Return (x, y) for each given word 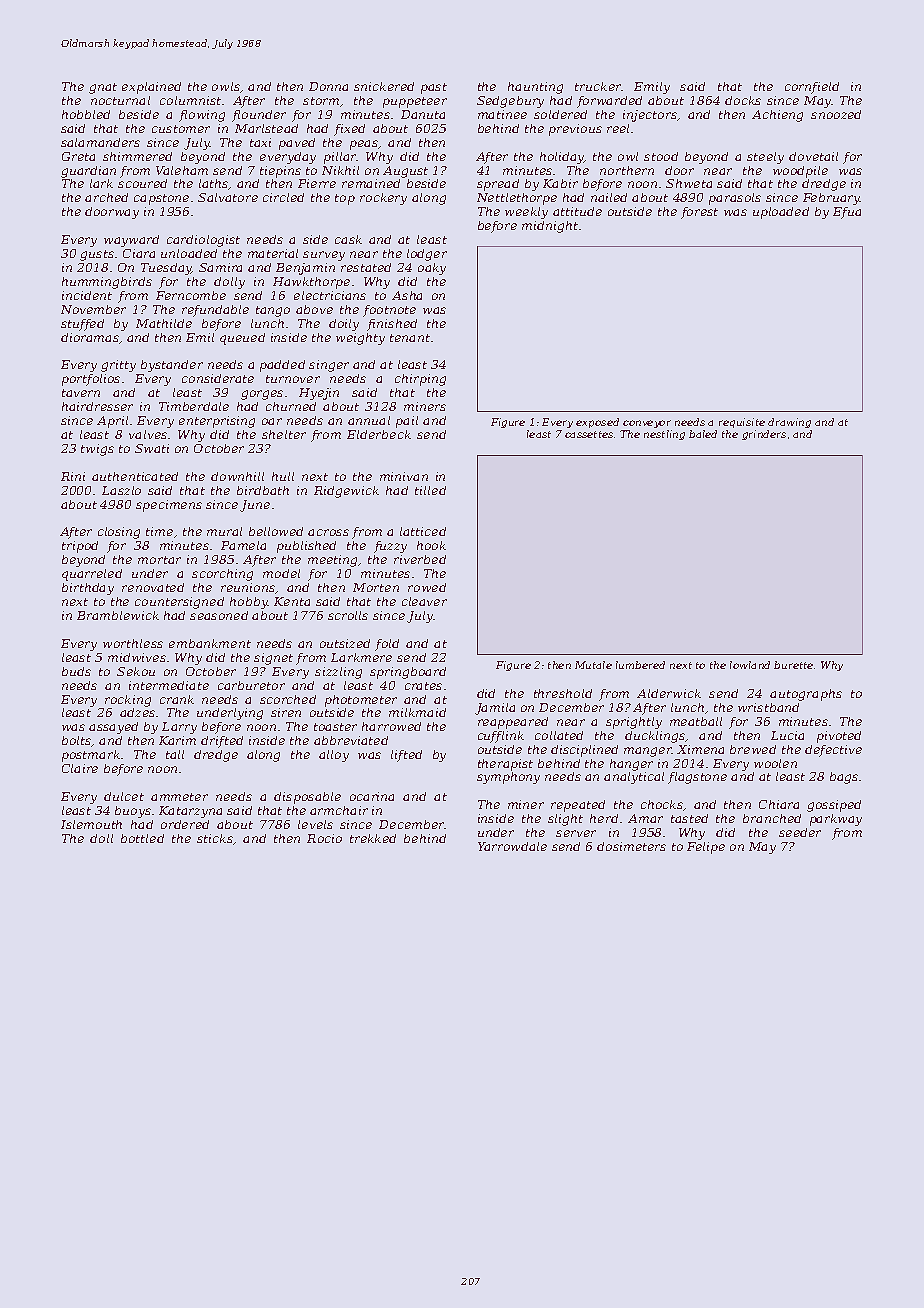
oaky (432, 269)
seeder (800, 832)
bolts (77, 741)
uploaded (781, 213)
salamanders (100, 142)
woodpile (800, 172)
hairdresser (97, 406)
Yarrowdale (512, 846)
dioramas (90, 337)
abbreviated (351, 740)
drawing (789, 423)
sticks (215, 839)
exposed (597, 423)
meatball (696, 721)
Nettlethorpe (517, 199)
